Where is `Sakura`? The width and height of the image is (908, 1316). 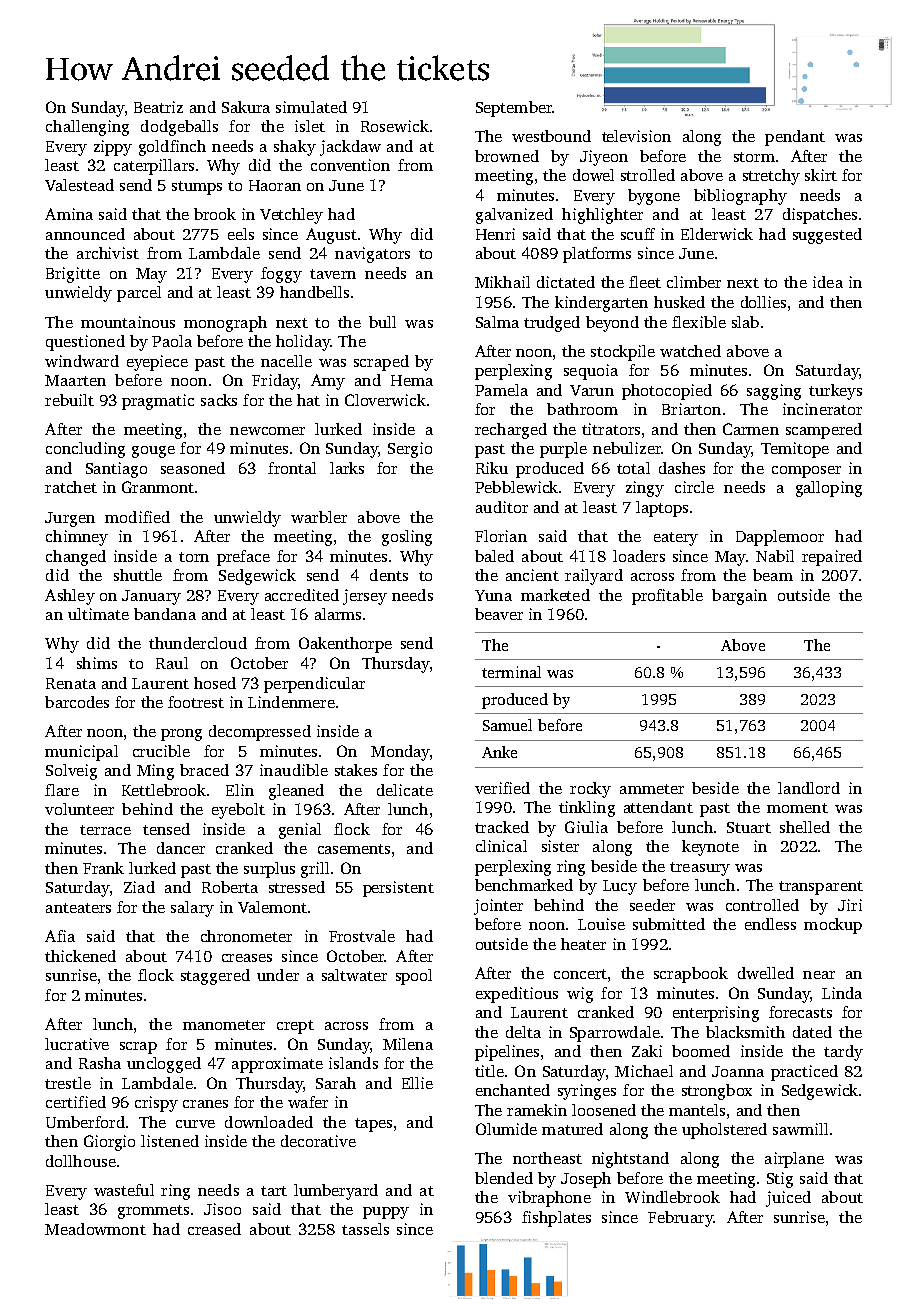 Sakura is located at coordinates (246, 107).
